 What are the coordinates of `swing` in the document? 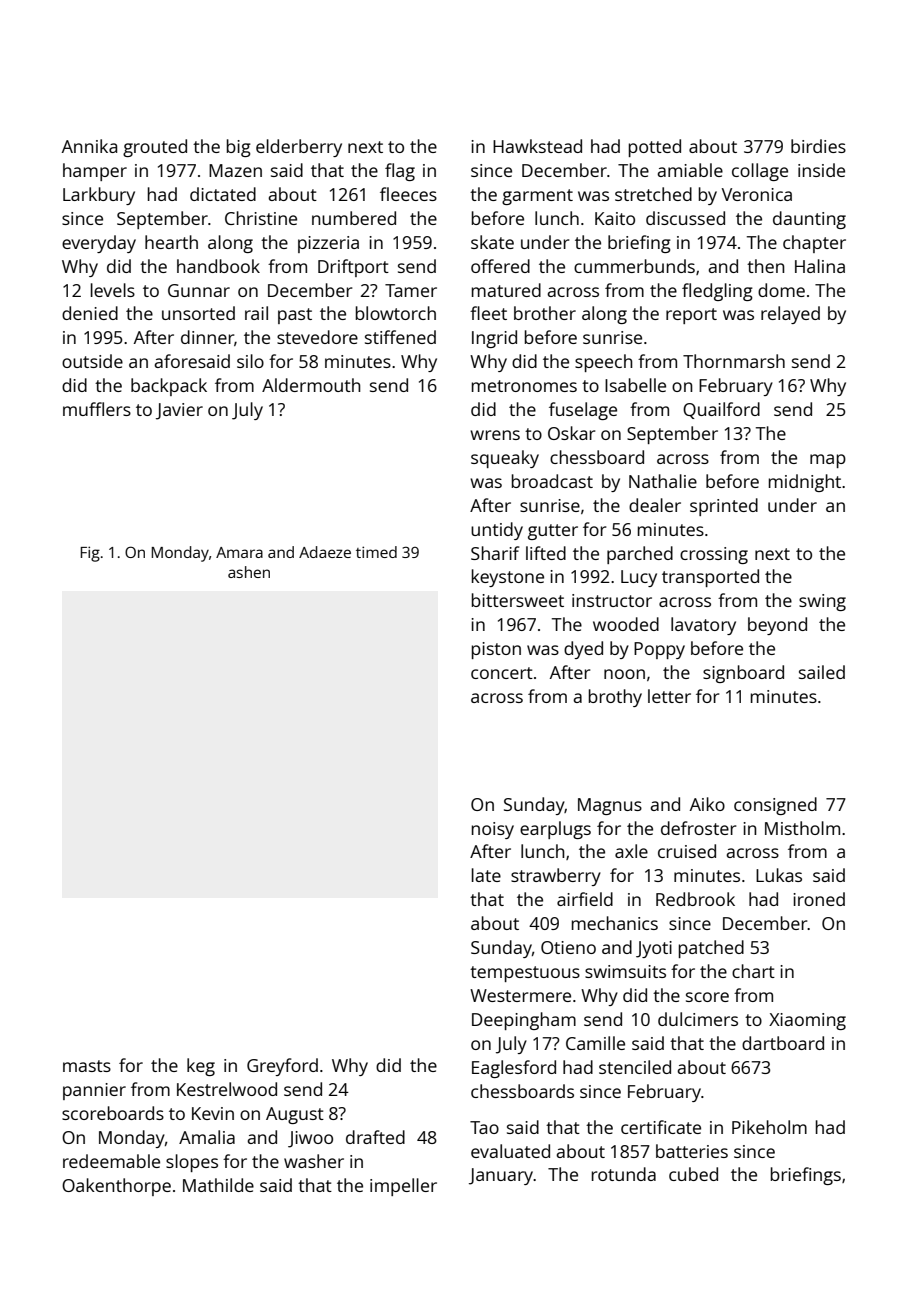 It's located at (822, 602).
